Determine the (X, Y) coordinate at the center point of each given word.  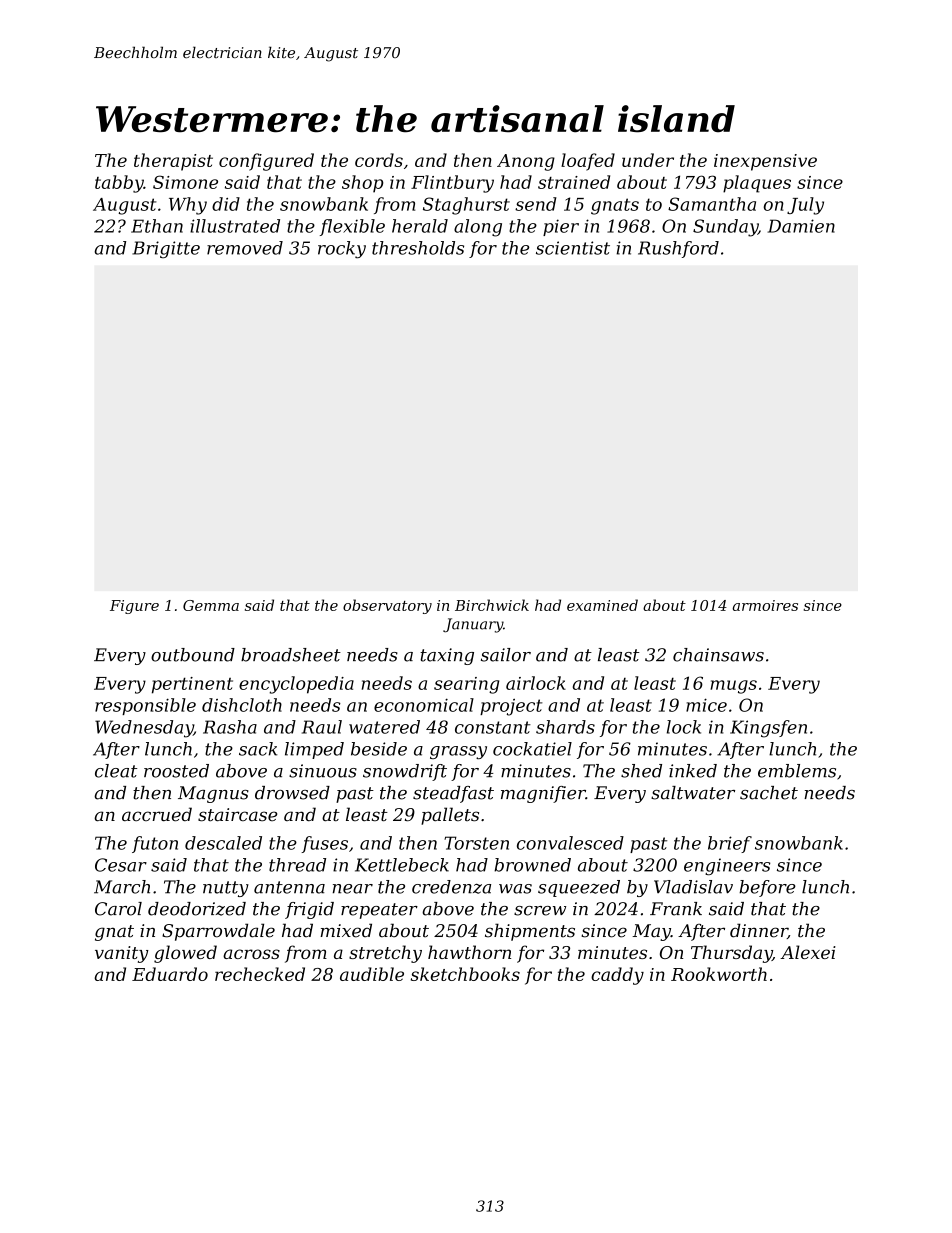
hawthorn (469, 952)
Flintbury (452, 184)
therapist (173, 162)
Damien (801, 226)
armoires (765, 605)
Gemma (211, 605)
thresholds (418, 248)
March (122, 887)
